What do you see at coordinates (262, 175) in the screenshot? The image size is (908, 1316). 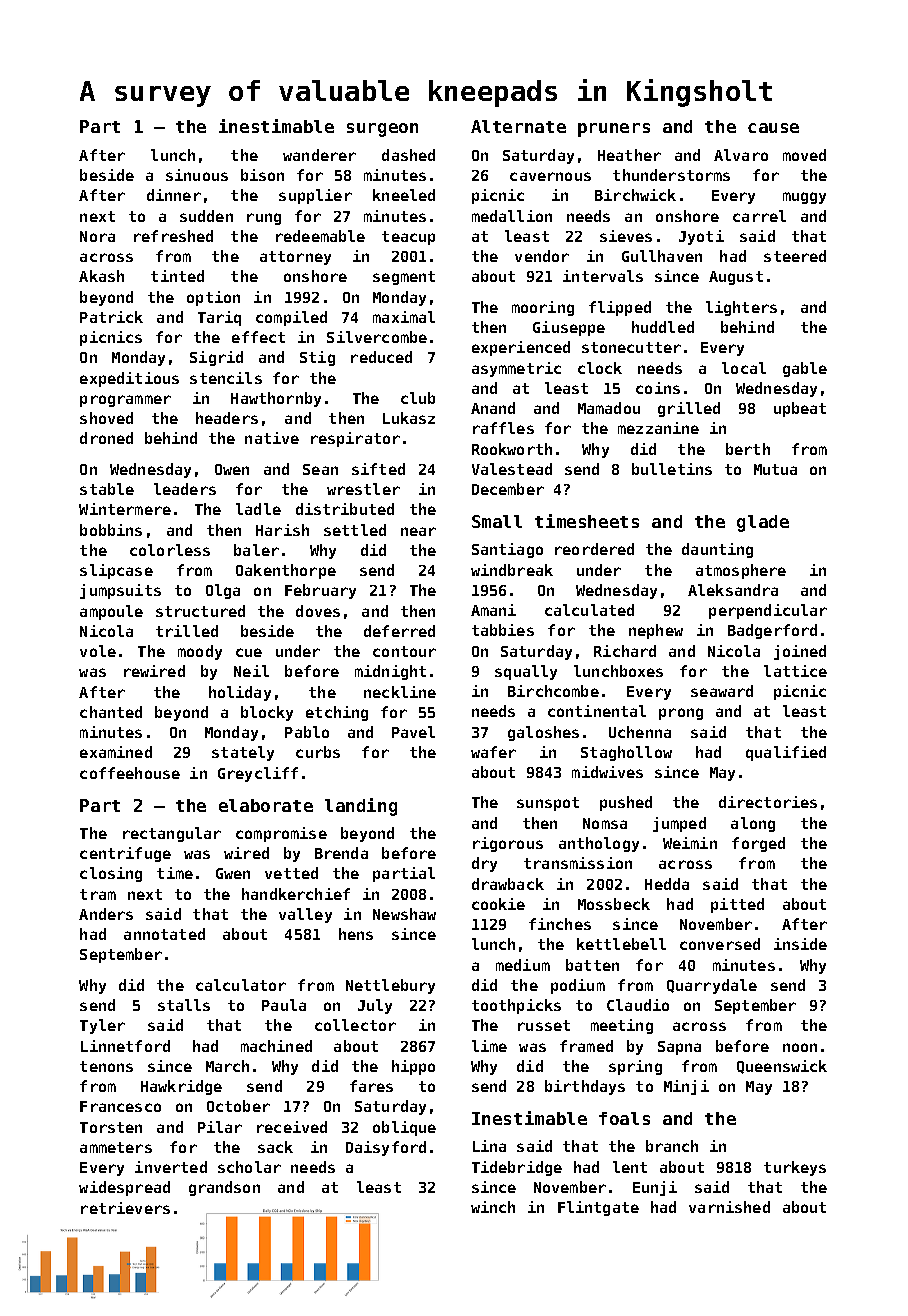 I see `bison` at bounding box center [262, 175].
